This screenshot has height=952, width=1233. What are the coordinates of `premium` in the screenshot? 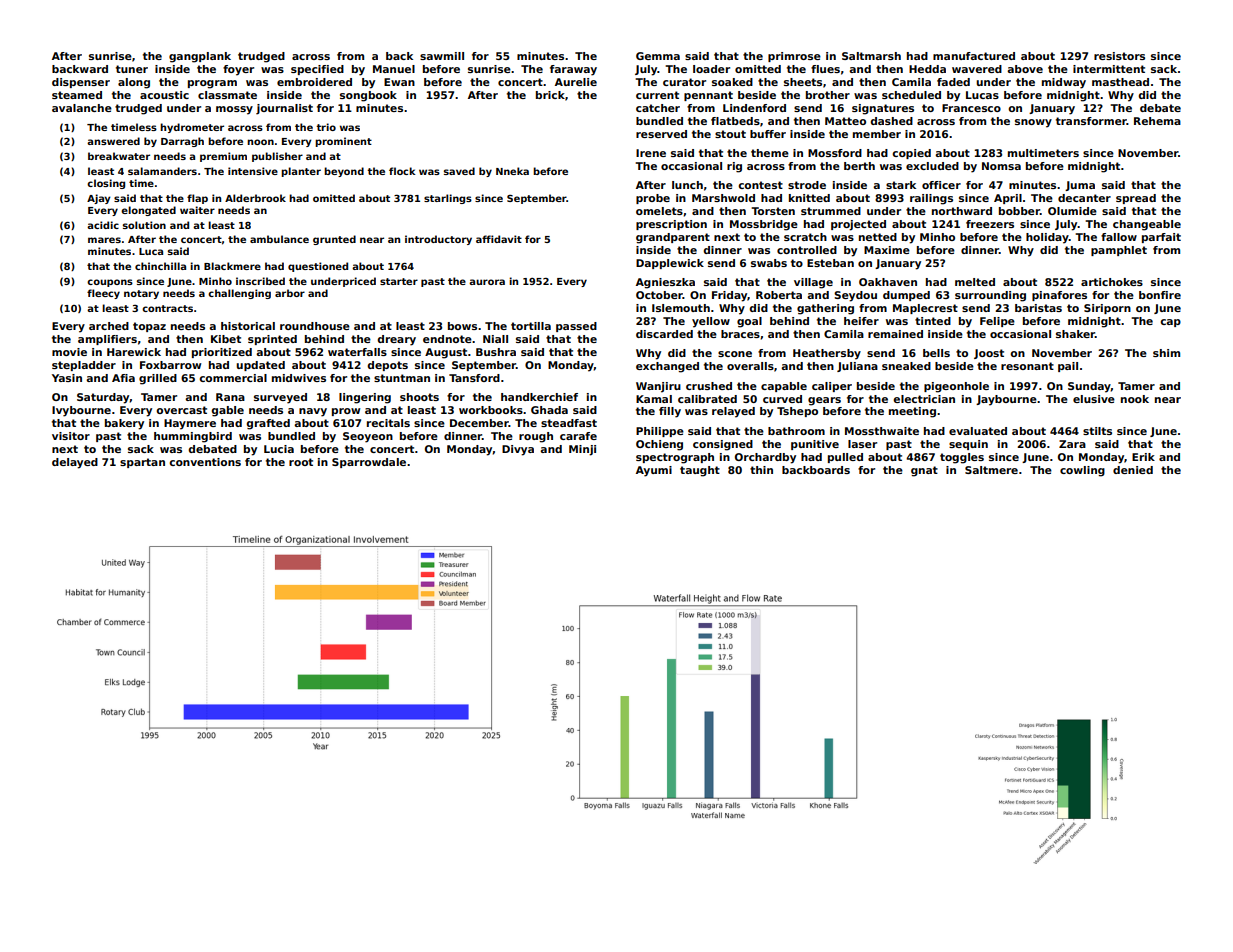 It's located at (223, 157).
